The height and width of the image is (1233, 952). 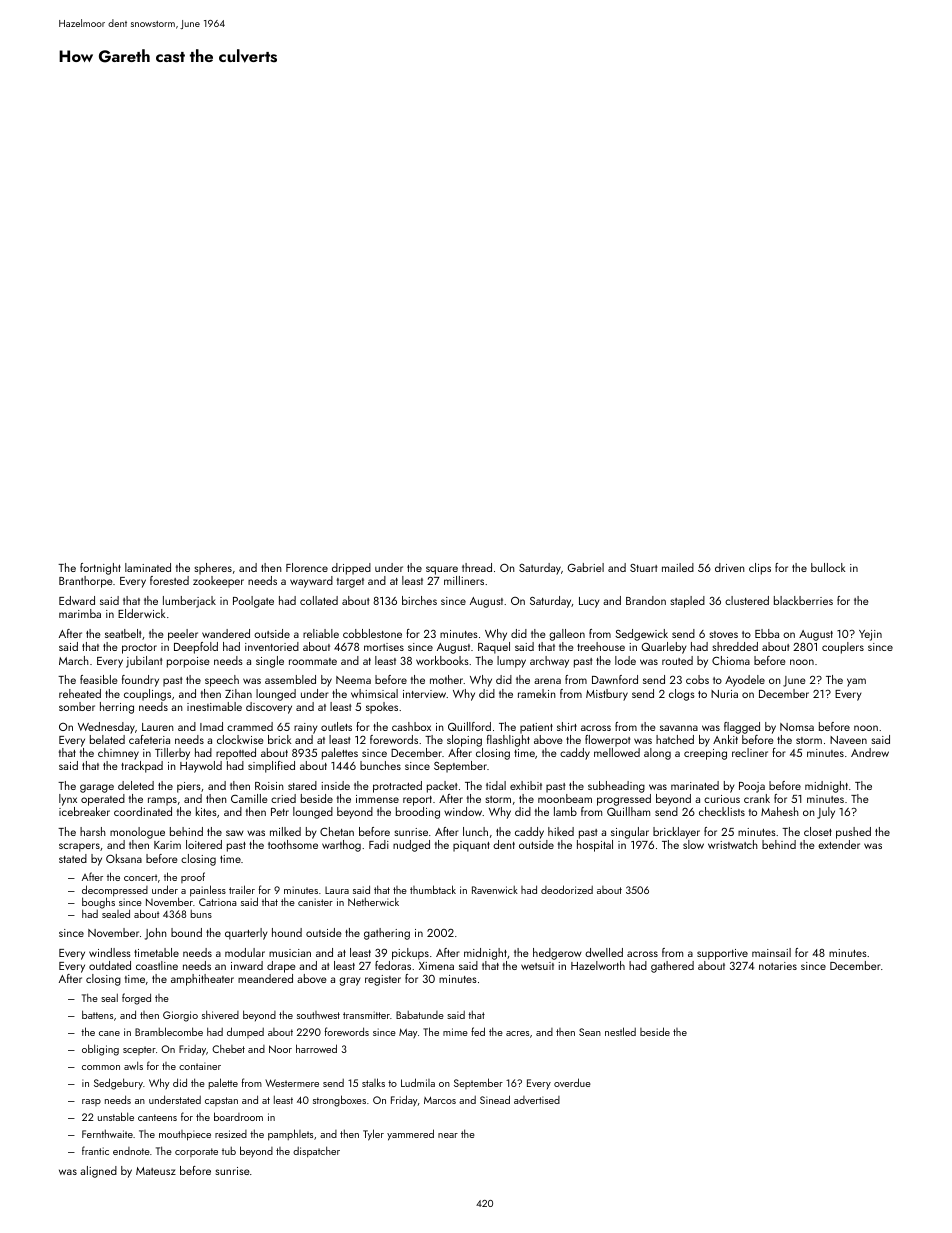 I want to click on resized, so click(x=231, y=1134).
